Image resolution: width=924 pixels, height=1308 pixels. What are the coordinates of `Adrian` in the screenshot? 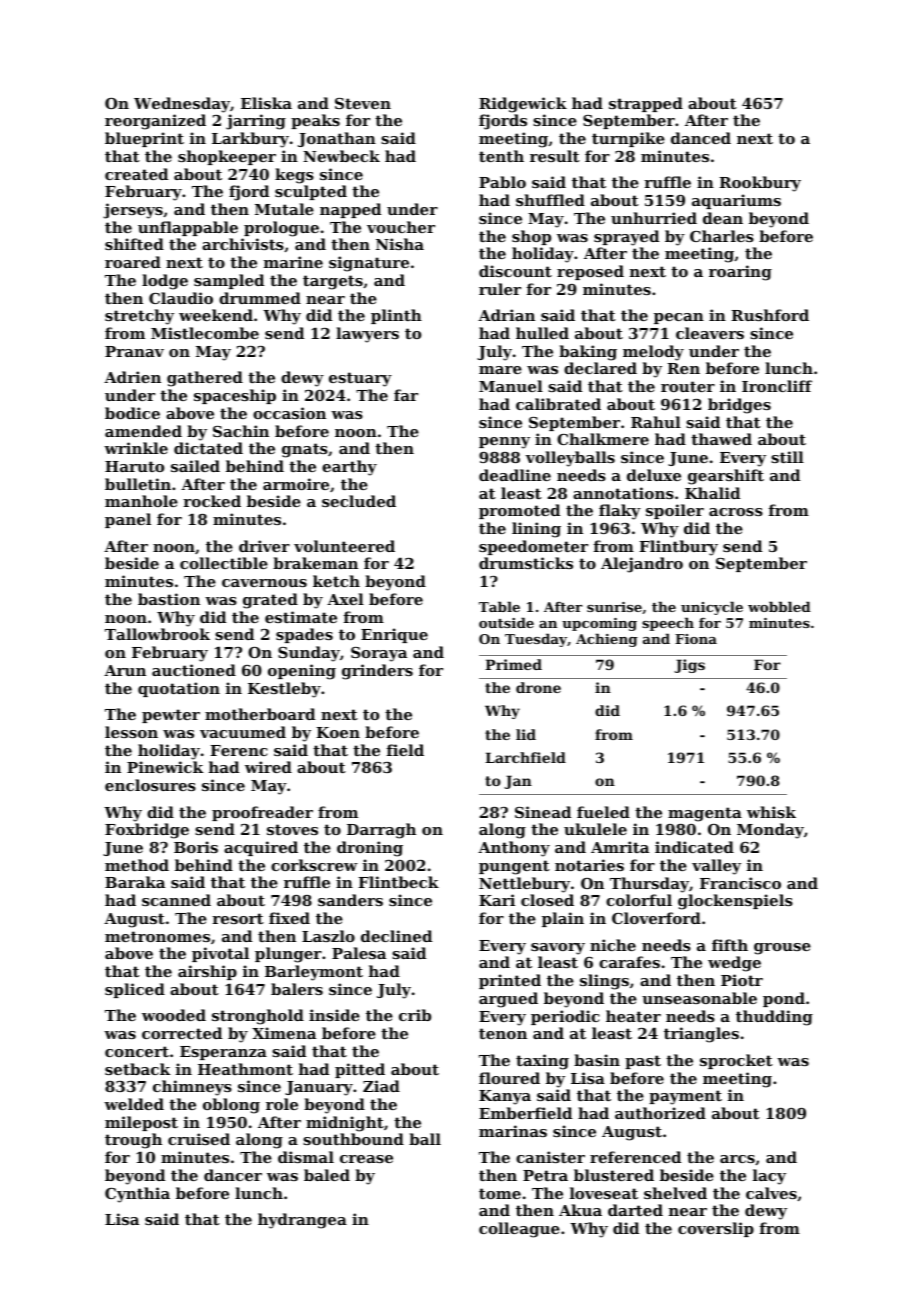 It's located at (506, 315).
